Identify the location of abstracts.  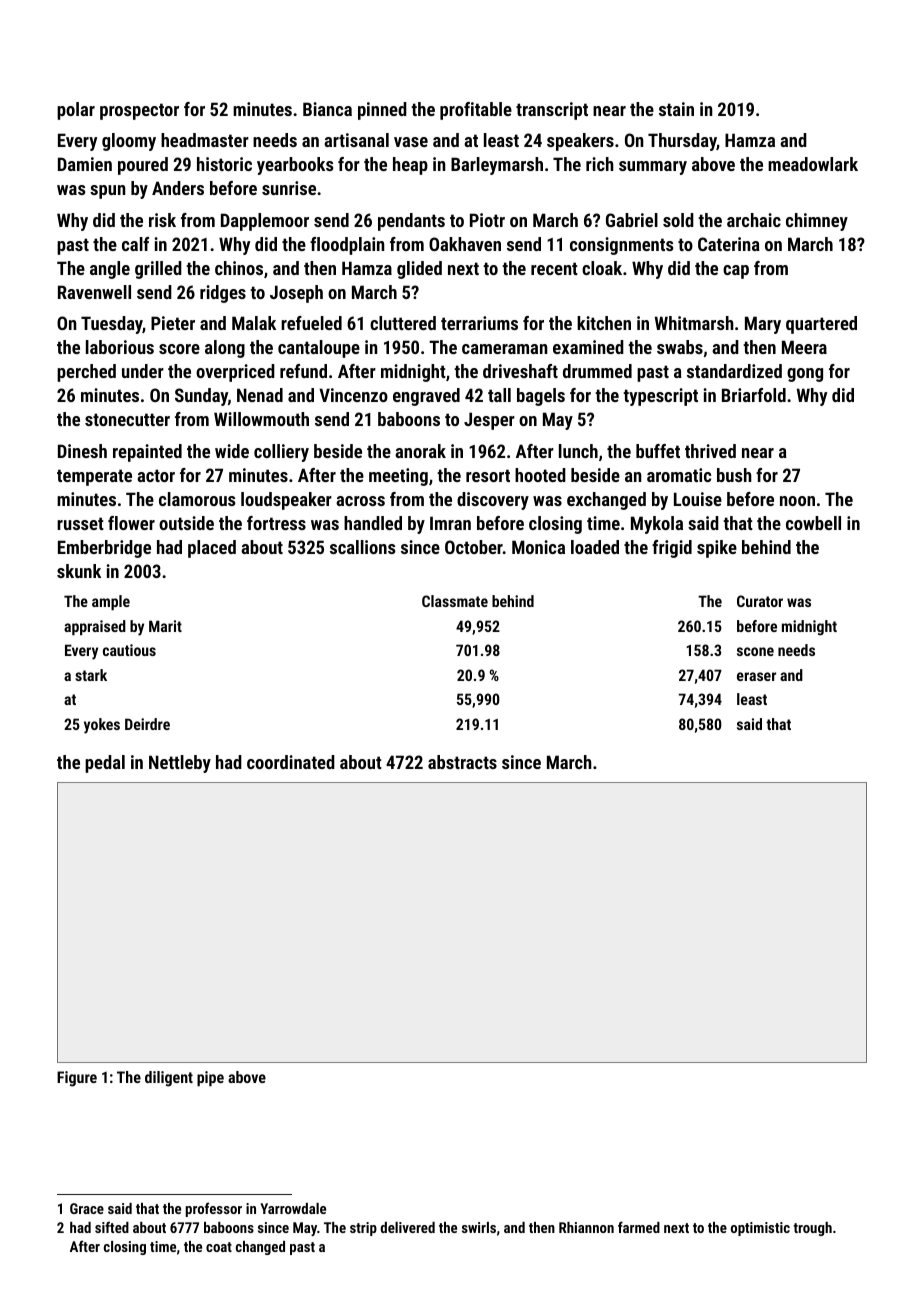
(462, 762).
